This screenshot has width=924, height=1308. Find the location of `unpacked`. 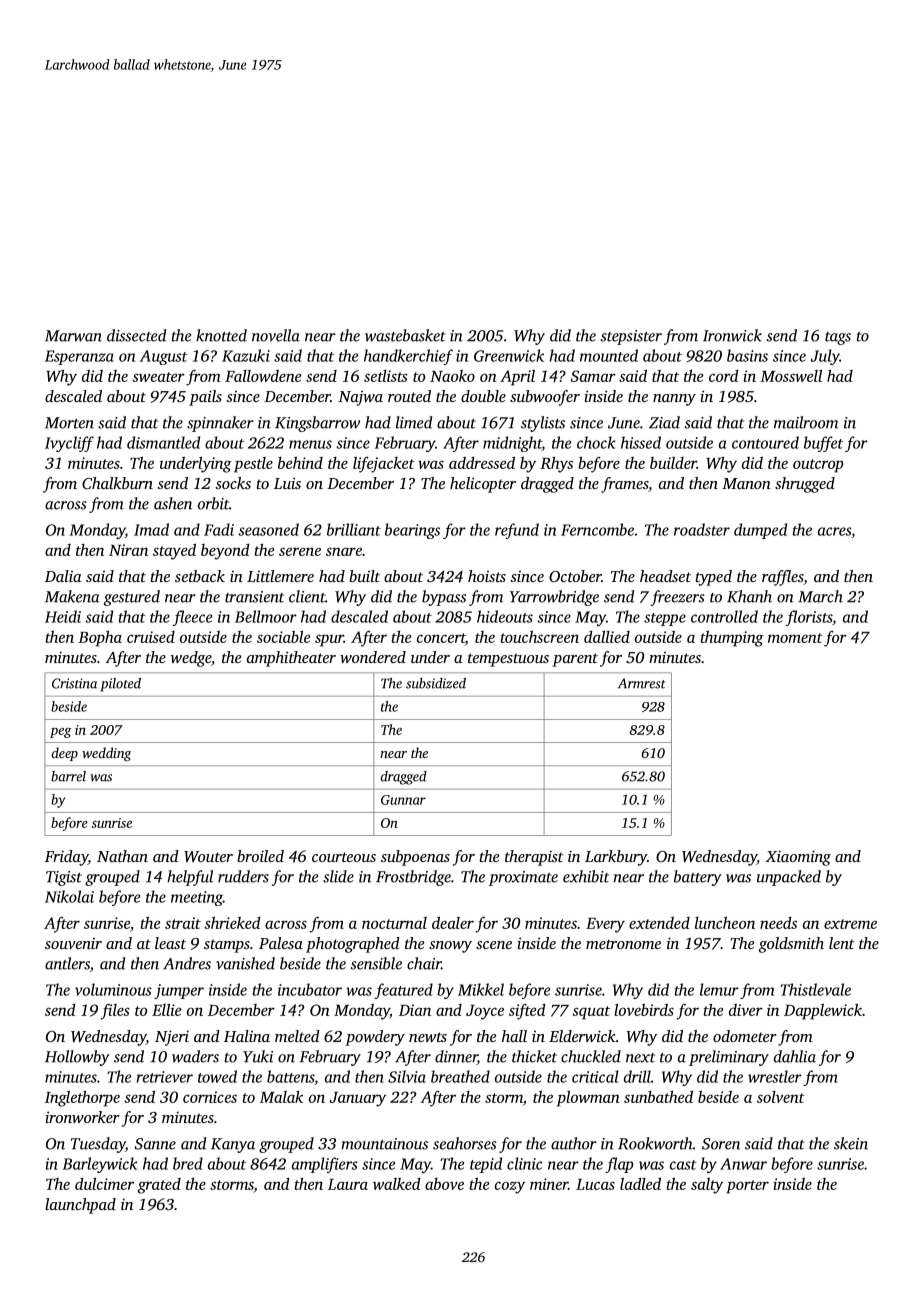

unpacked is located at coordinates (789, 878).
